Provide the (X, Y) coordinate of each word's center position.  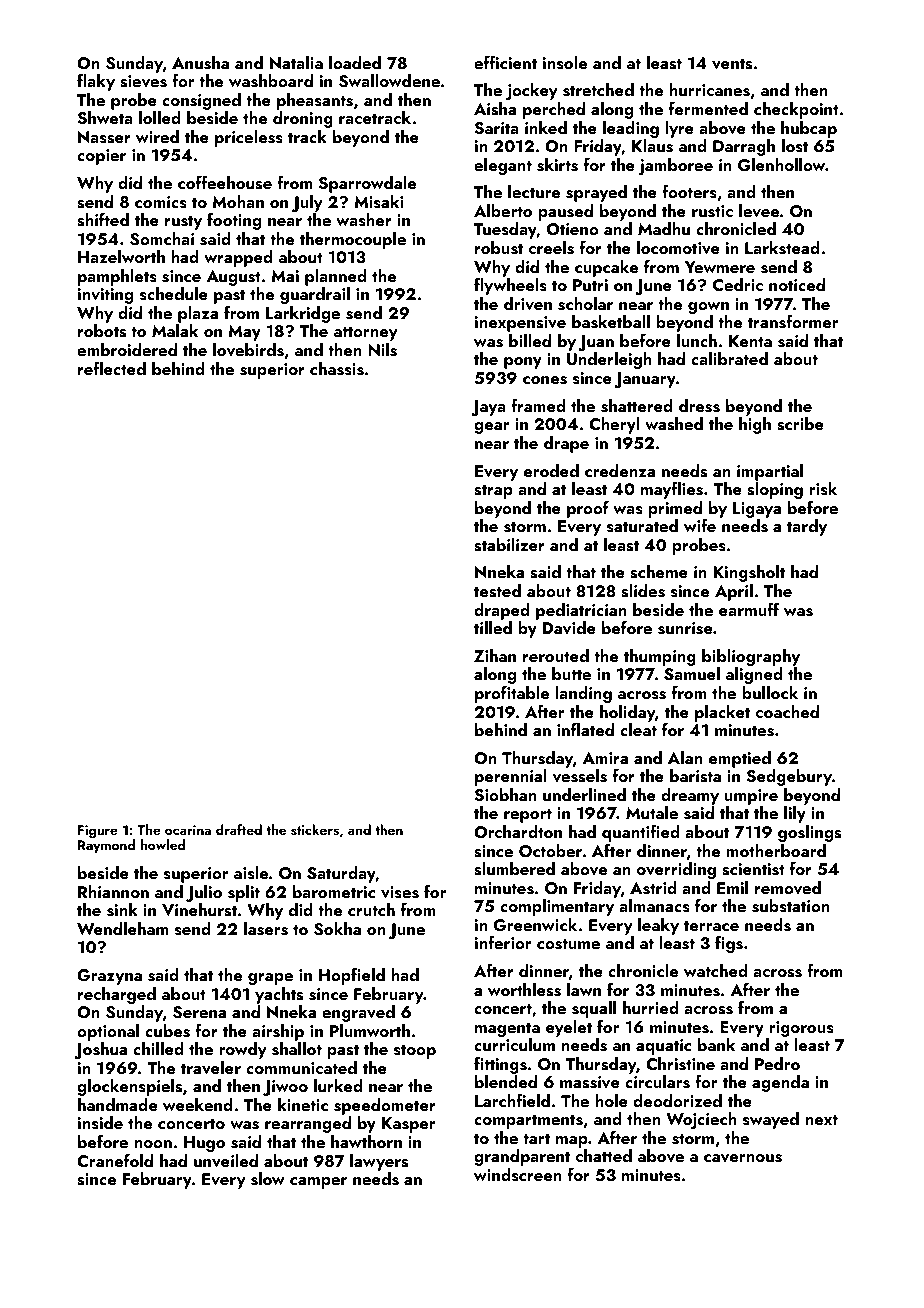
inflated (585, 729)
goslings (809, 833)
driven (528, 304)
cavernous (743, 1158)
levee (759, 211)
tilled (493, 627)
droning (303, 119)
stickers (315, 830)
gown (708, 308)
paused (565, 212)
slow (268, 1179)
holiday (627, 713)
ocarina (188, 830)
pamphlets (117, 277)
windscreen (518, 1175)
